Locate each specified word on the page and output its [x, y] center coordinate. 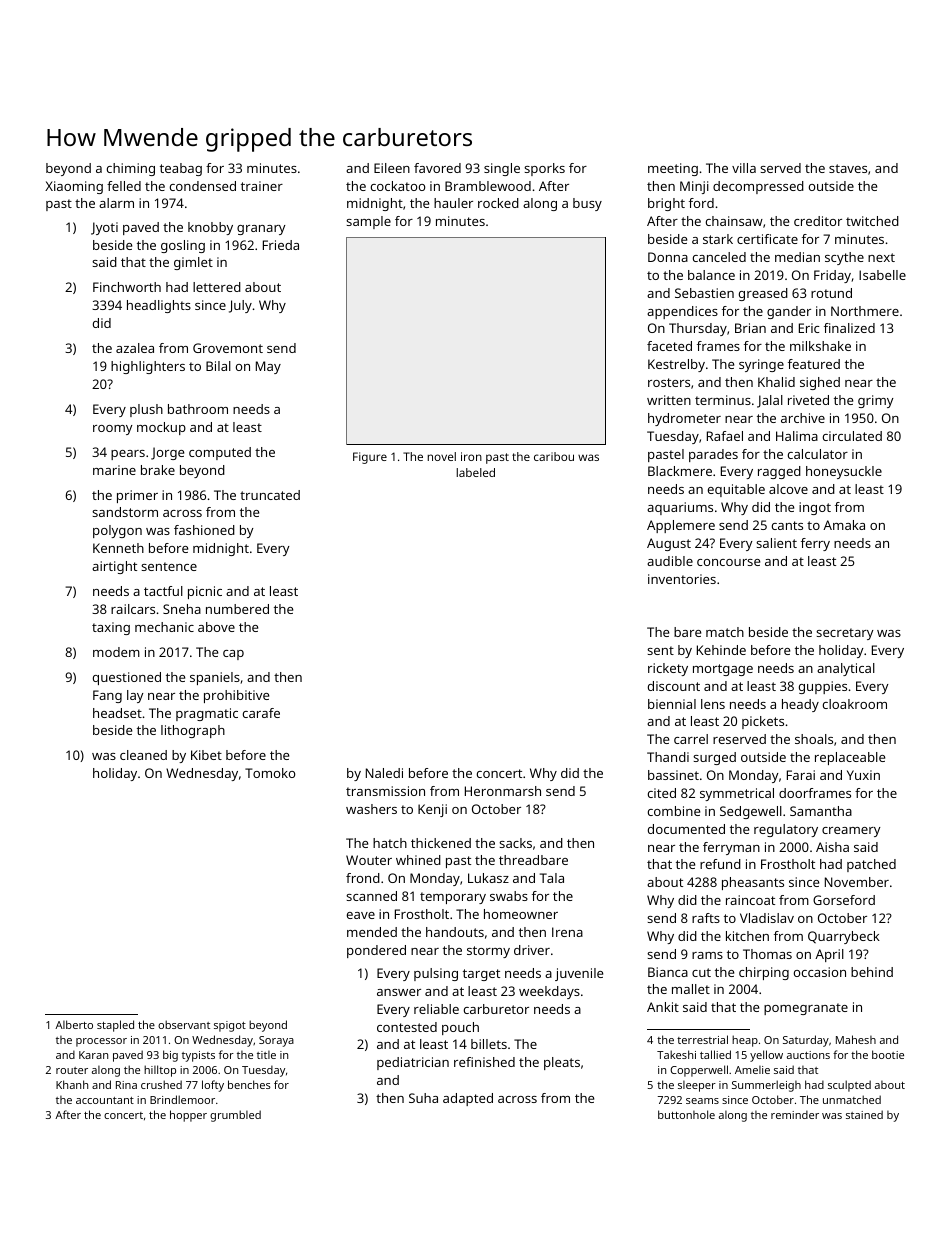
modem [116, 652]
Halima [797, 436]
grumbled [235, 1116]
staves [848, 168]
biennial [672, 704]
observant [184, 1024]
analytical [846, 669]
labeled [475, 472]
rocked [498, 203]
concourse [728, 562]
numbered [237, 609]
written [669, 400]
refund [720, 864]
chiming [131, 169]
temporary [453, 898]
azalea [135, 348]
